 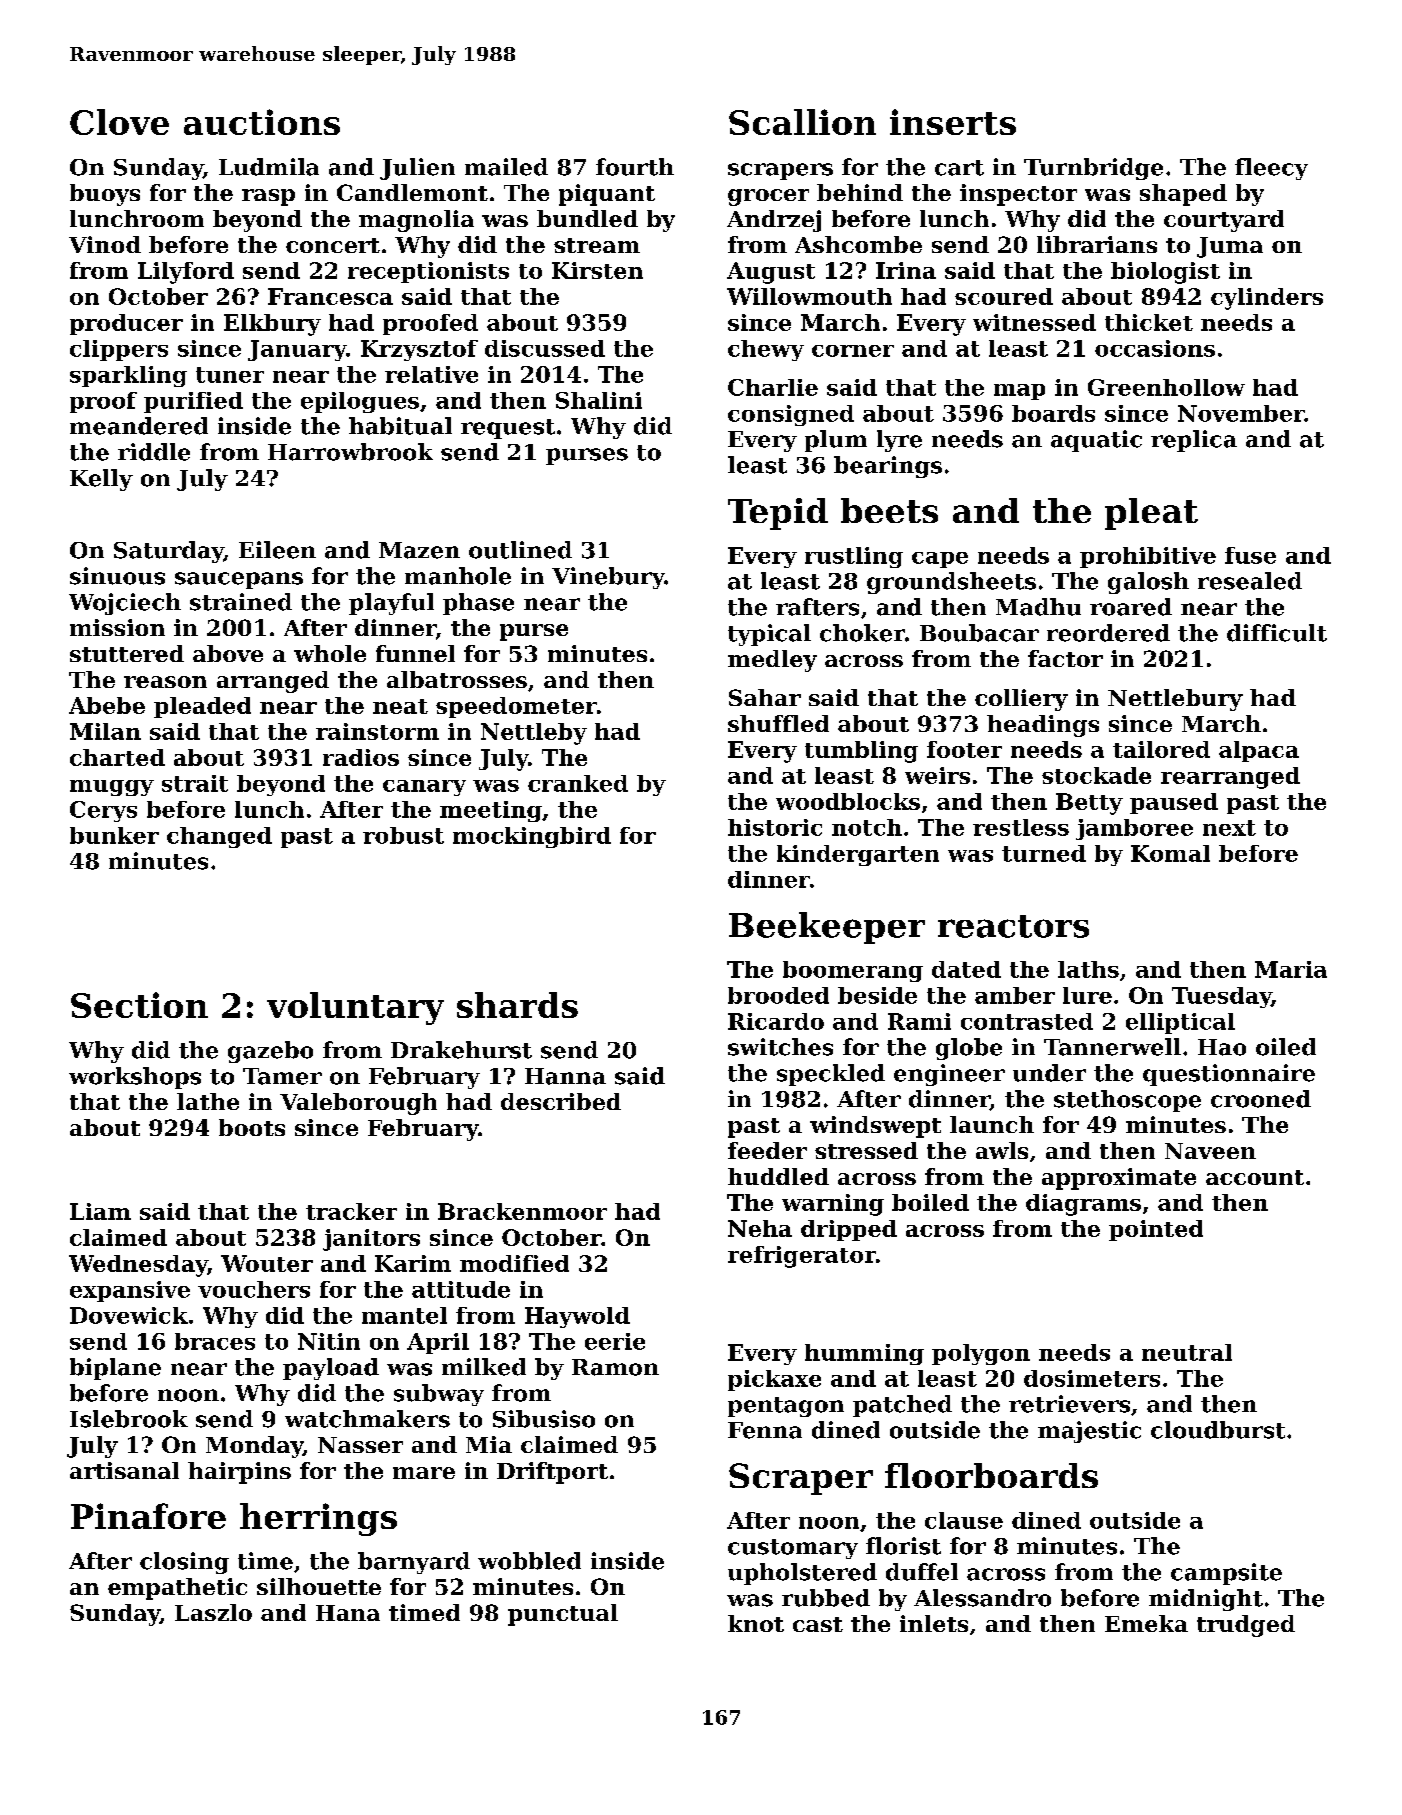 I want to click on empathetic, so click(x=177, y=1589).
